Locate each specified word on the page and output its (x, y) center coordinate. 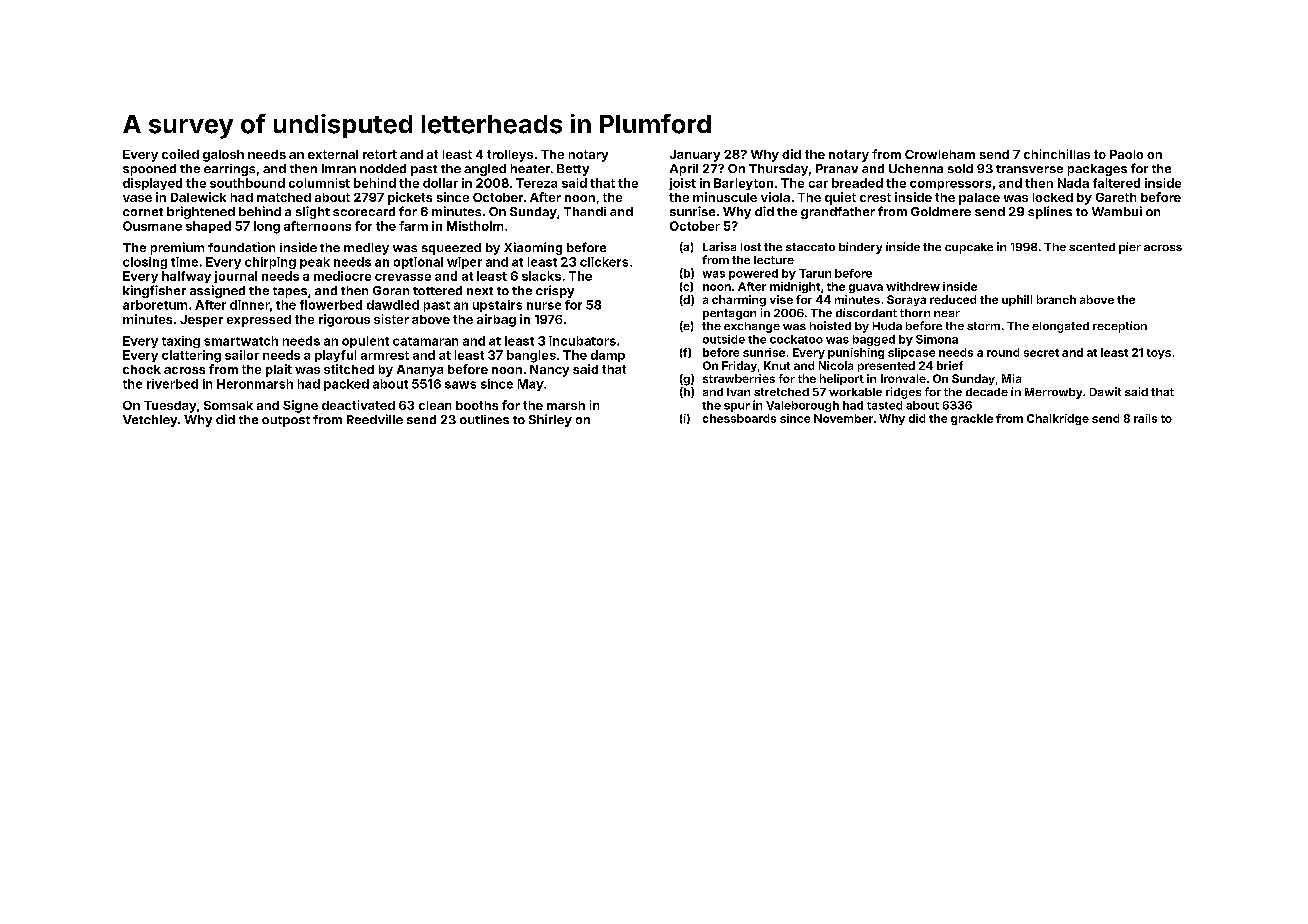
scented (1092, 247)
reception (1120, 327)
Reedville (375, 419)
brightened (201, 212)
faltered (1116, 183)
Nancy (549, 371)
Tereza (536, 183)
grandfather (838, 213)
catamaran (425, 341)
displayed (152, 184)
